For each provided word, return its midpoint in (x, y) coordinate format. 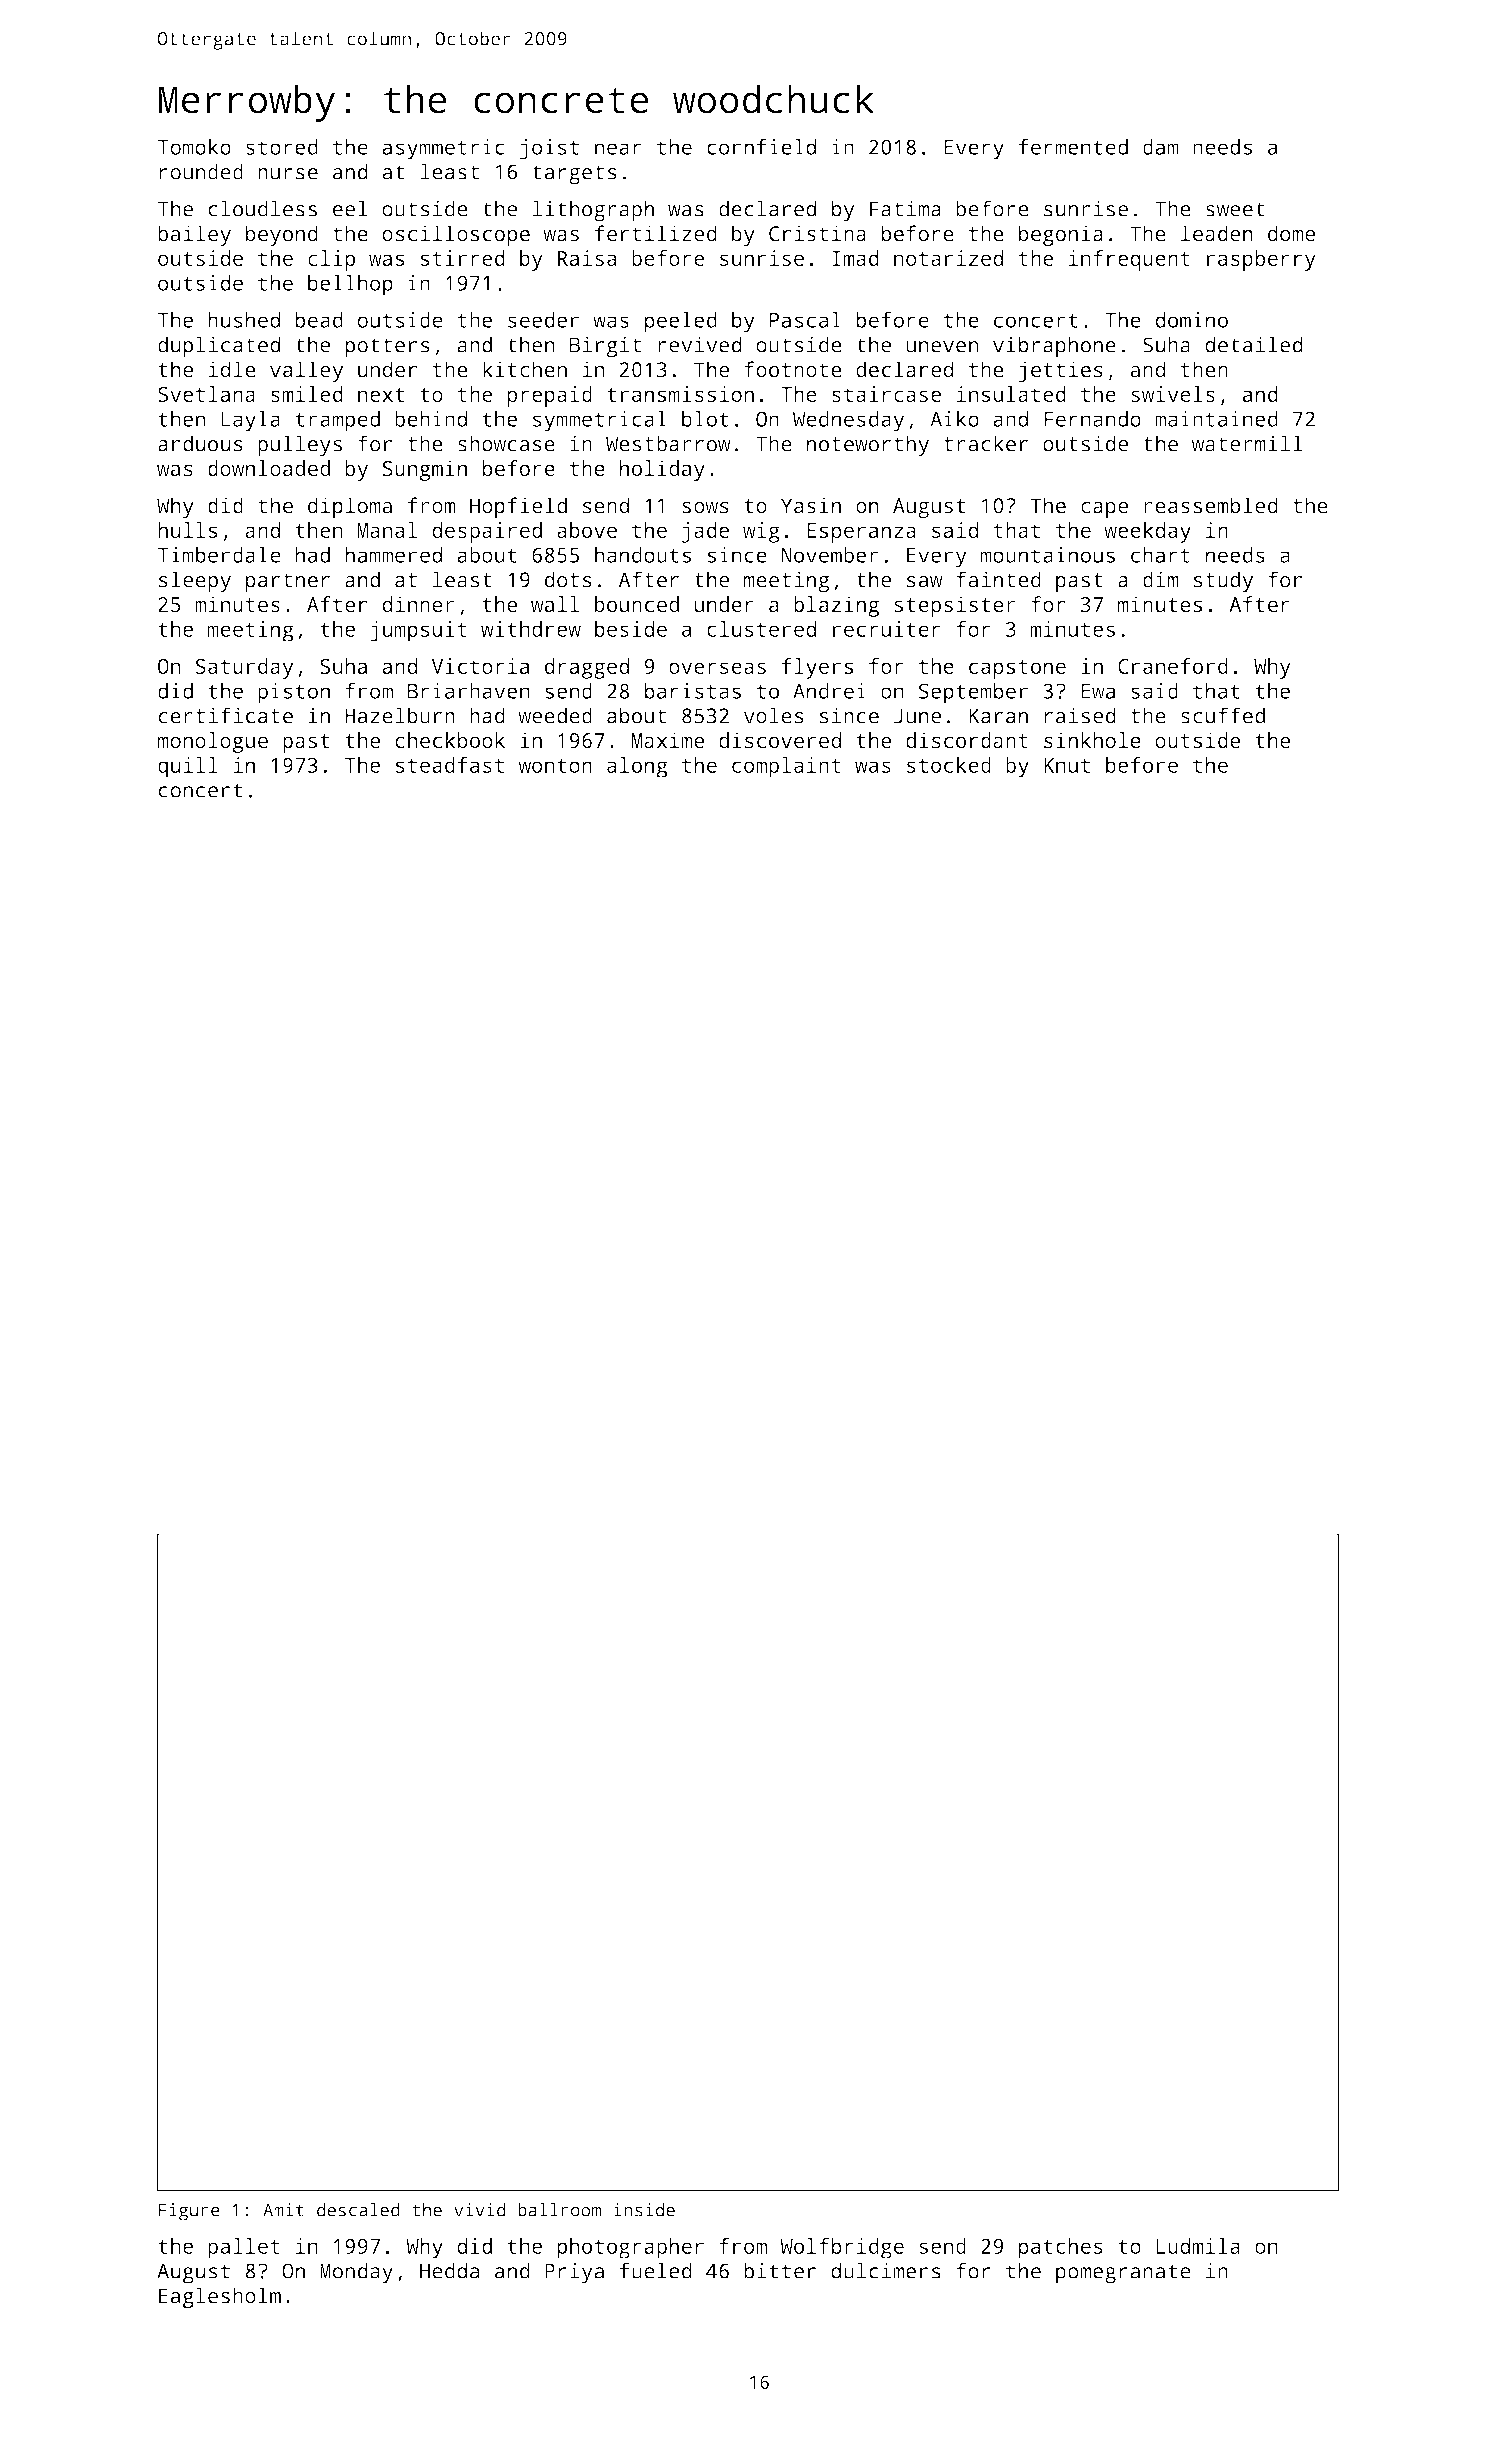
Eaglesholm (220, 2297)
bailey (194, 235)
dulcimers (886, 2270)
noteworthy (868, 445)
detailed (1254, 344)
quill (188, 767)
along (637, 767)
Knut (1067, 765)
